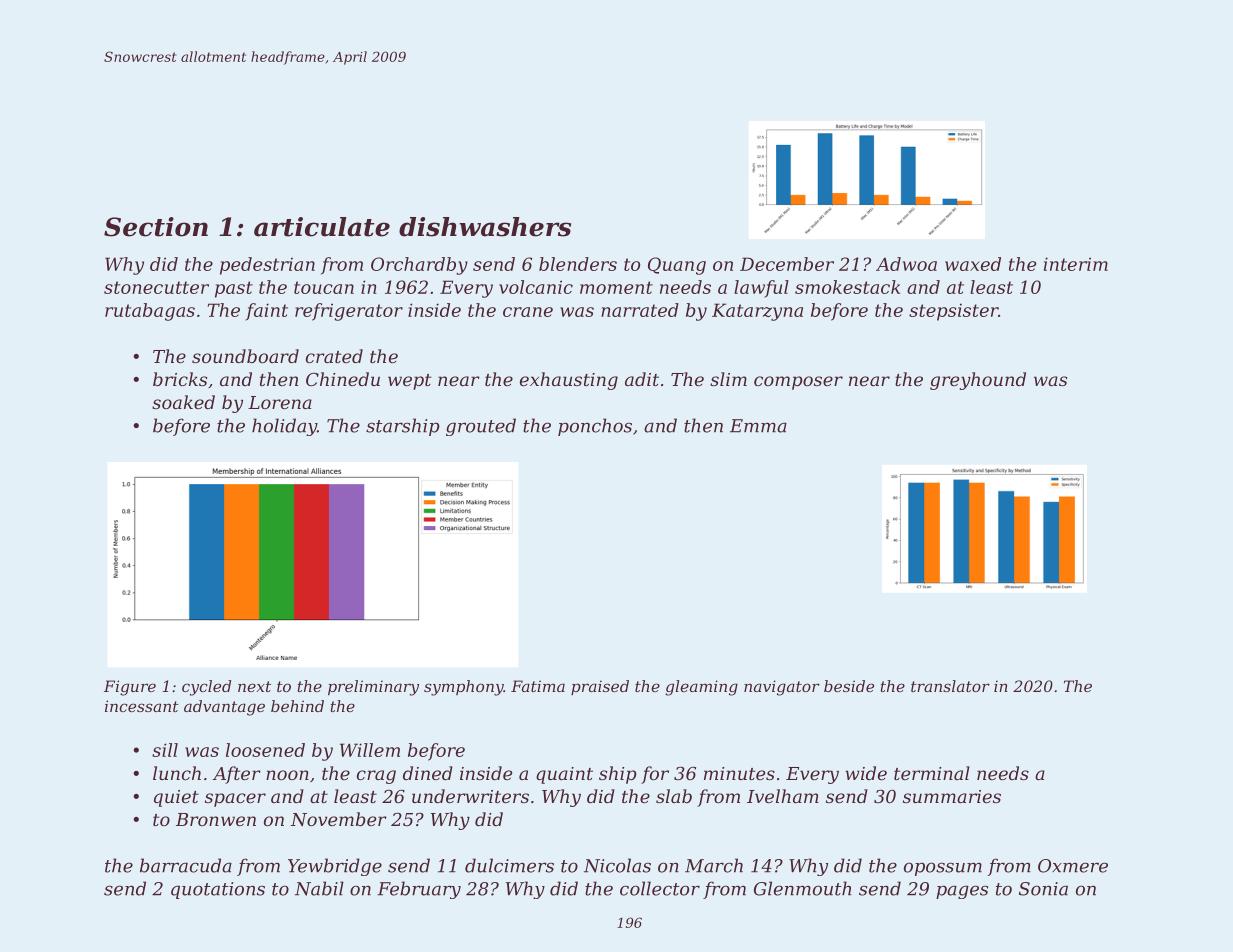 The height and width of the image is (952, 1233). What do you see at coordinates (218, 890) in the image?
I see `quotations` at bounding box center [218, 890].
